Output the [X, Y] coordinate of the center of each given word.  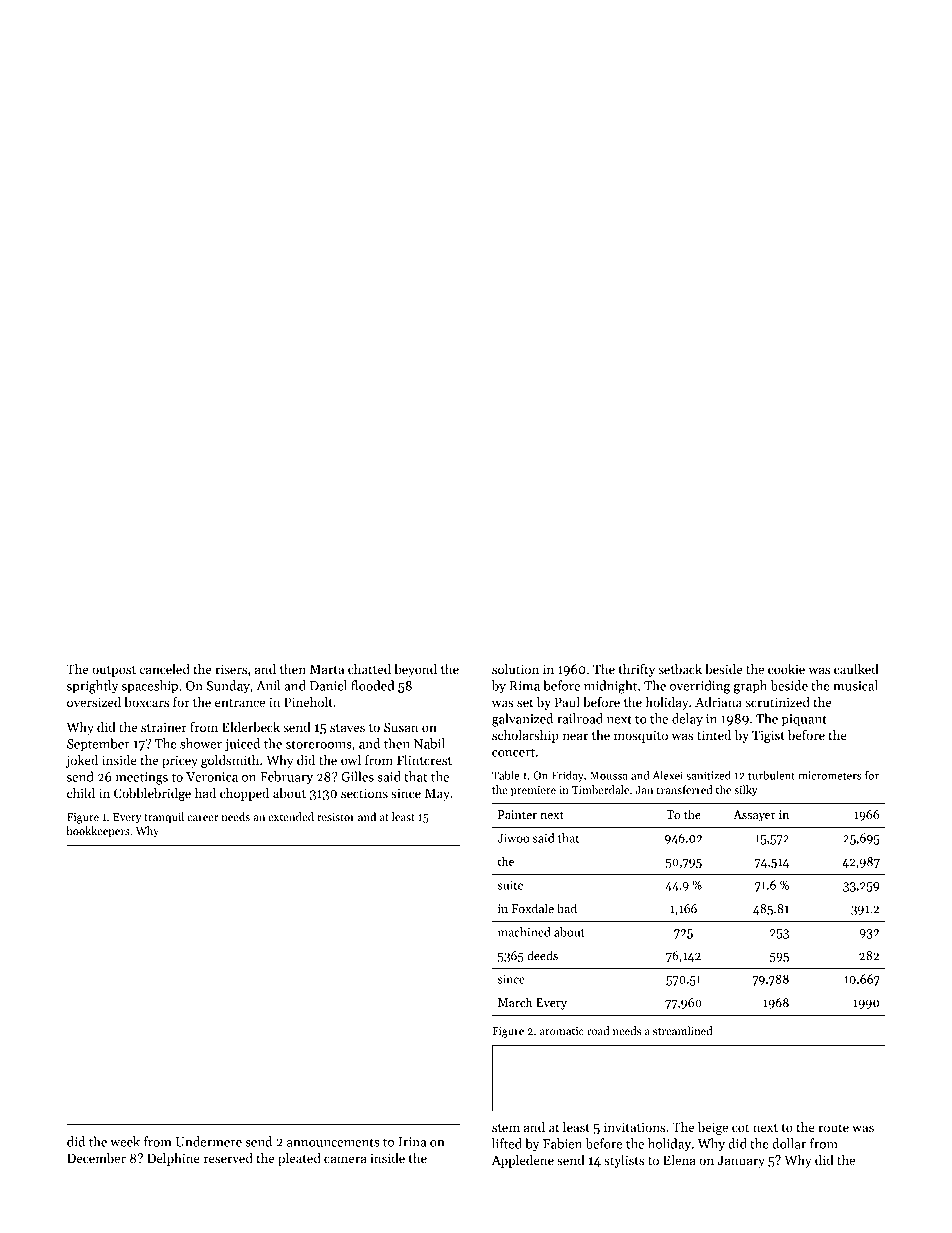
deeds [542, 955]
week [125, 1141]
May [437, 794]
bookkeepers [98, 832]
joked [82, 761]
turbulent [771, 775]
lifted [507, 1143]
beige [713, 1128]
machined [524, 932]
